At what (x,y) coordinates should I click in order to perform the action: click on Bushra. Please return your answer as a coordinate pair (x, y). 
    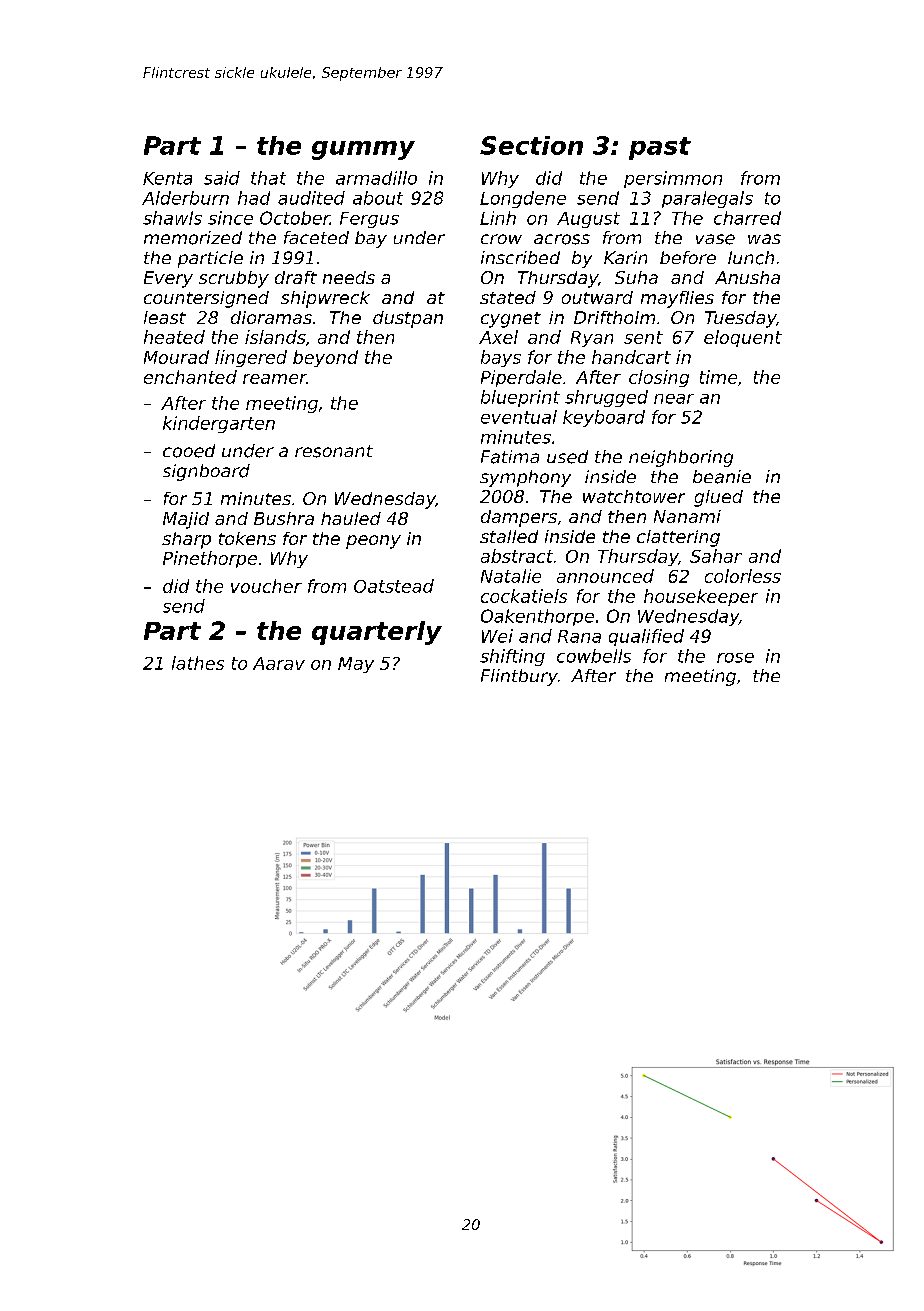
    Looking at the image, I should click on (284, 518).
